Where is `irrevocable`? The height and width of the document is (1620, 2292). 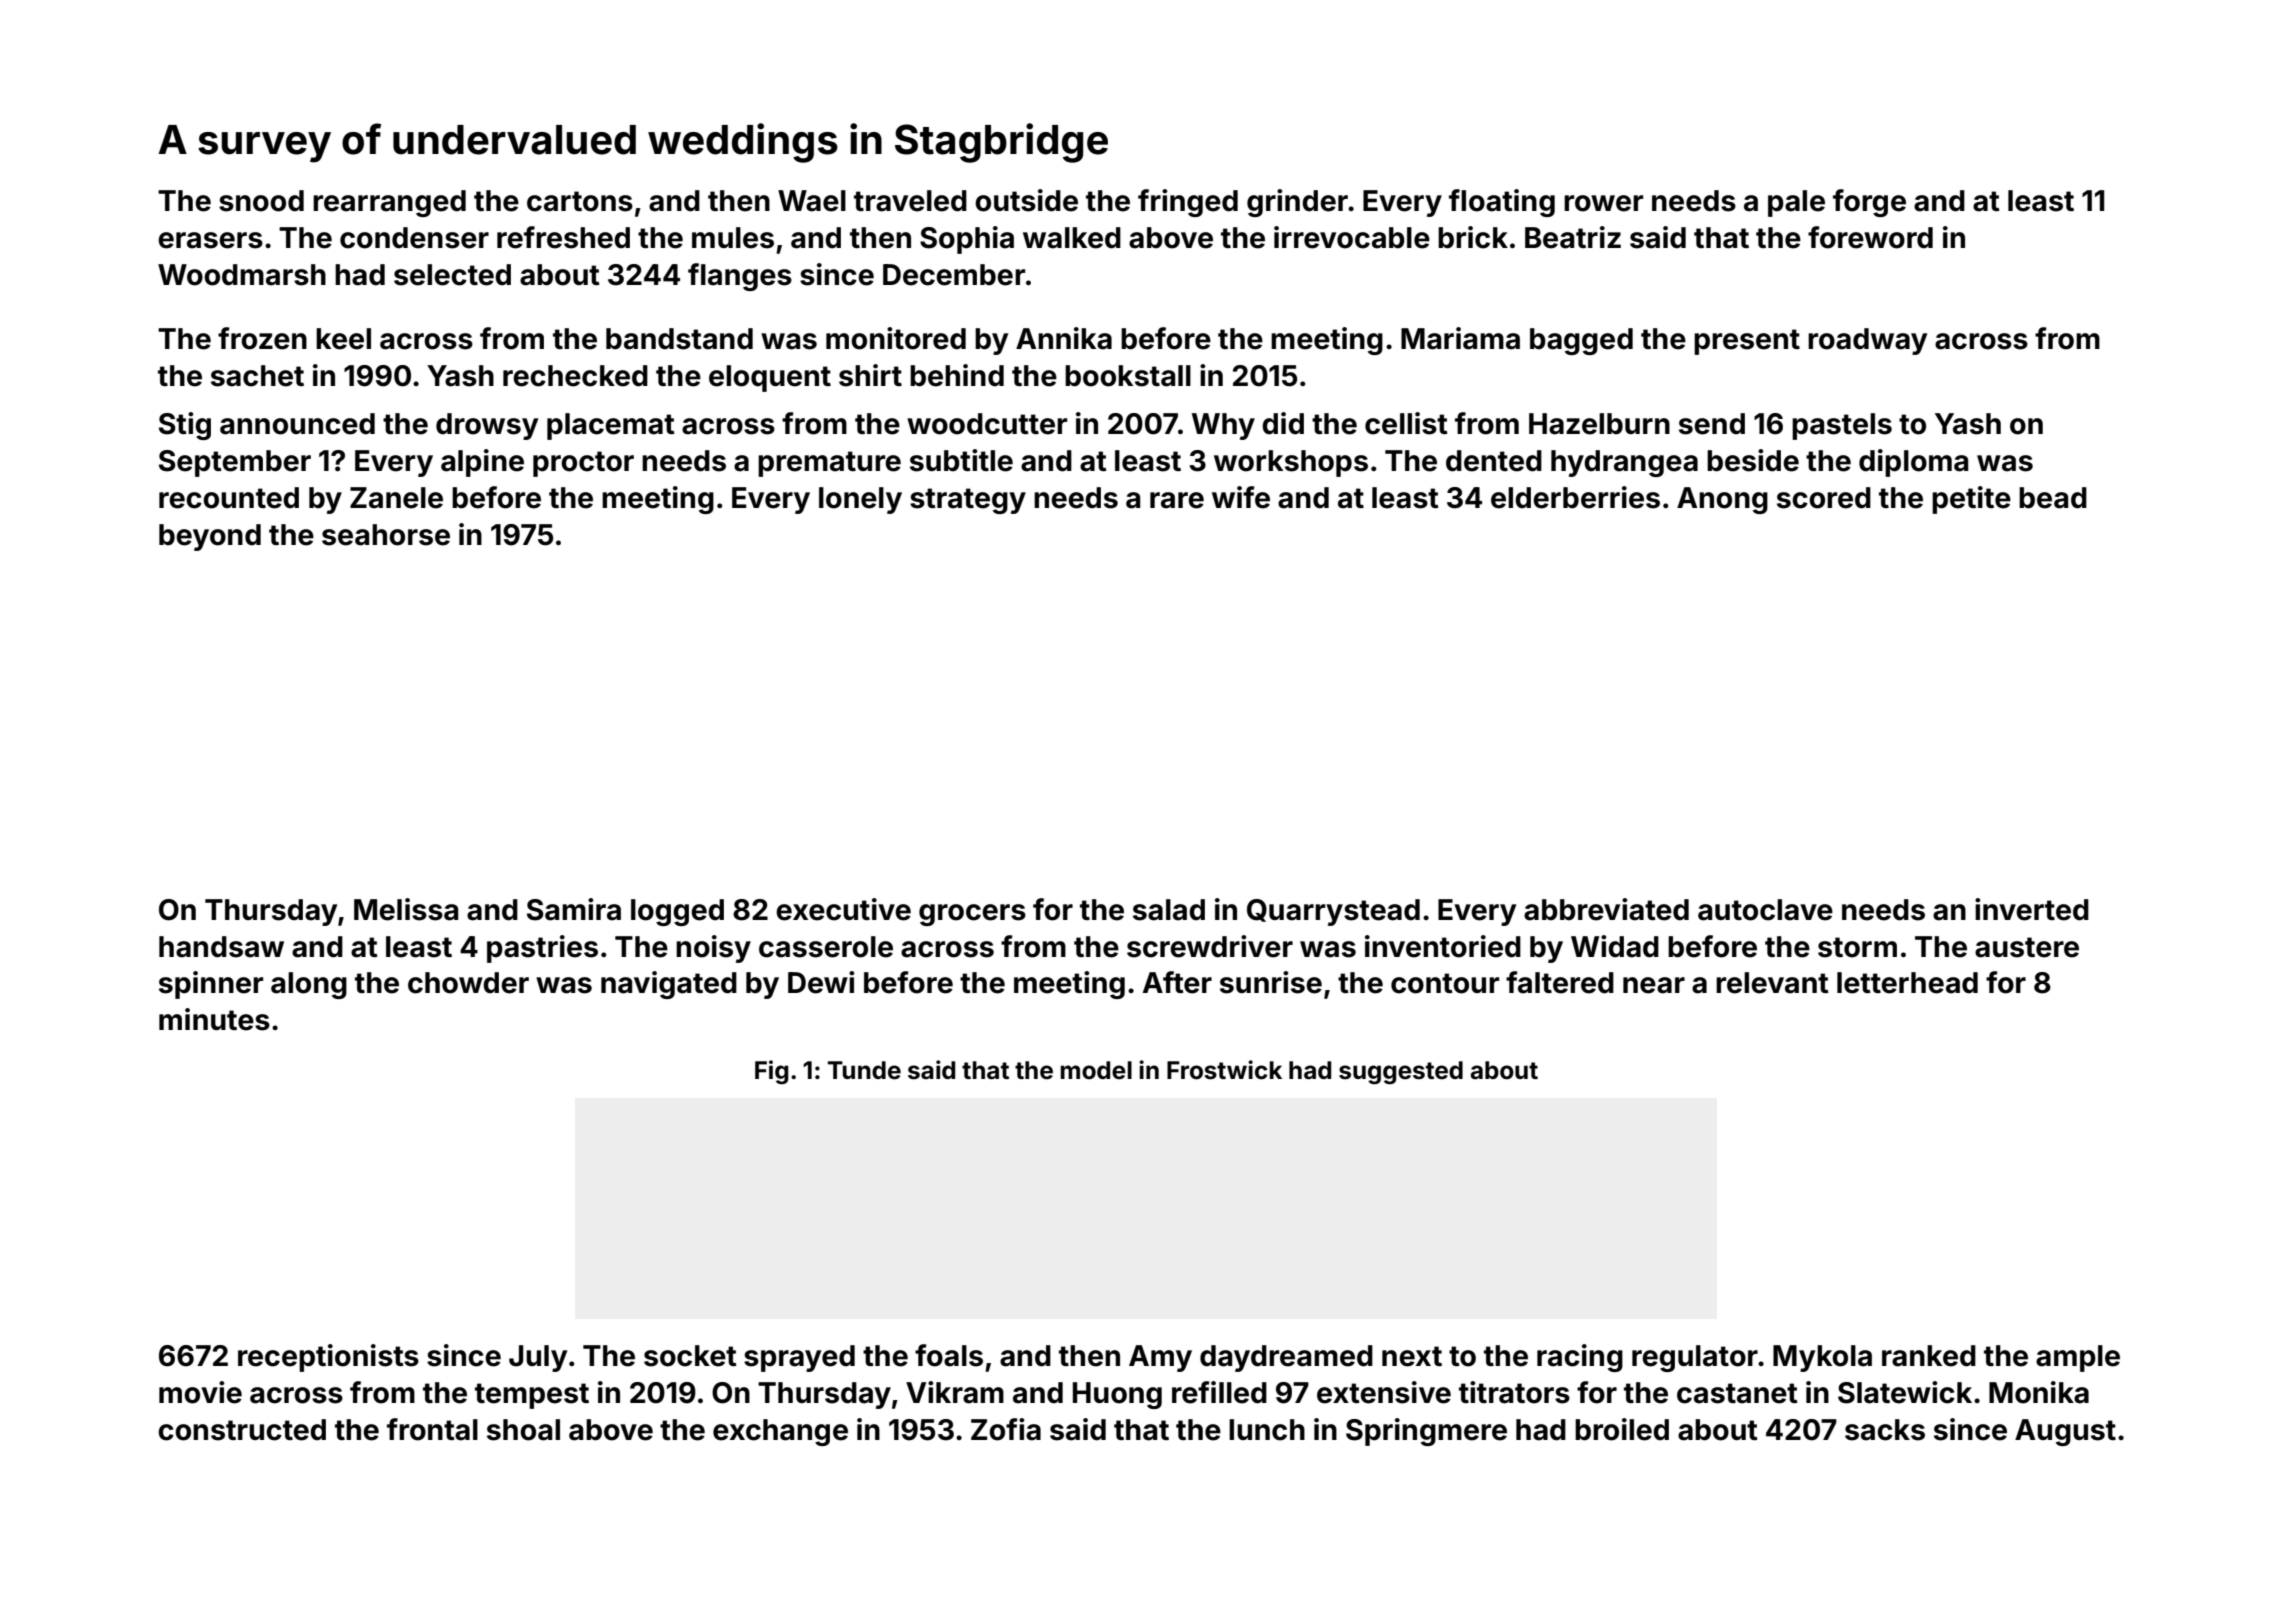 irrevocable is located at coordinates (1352, 237).
